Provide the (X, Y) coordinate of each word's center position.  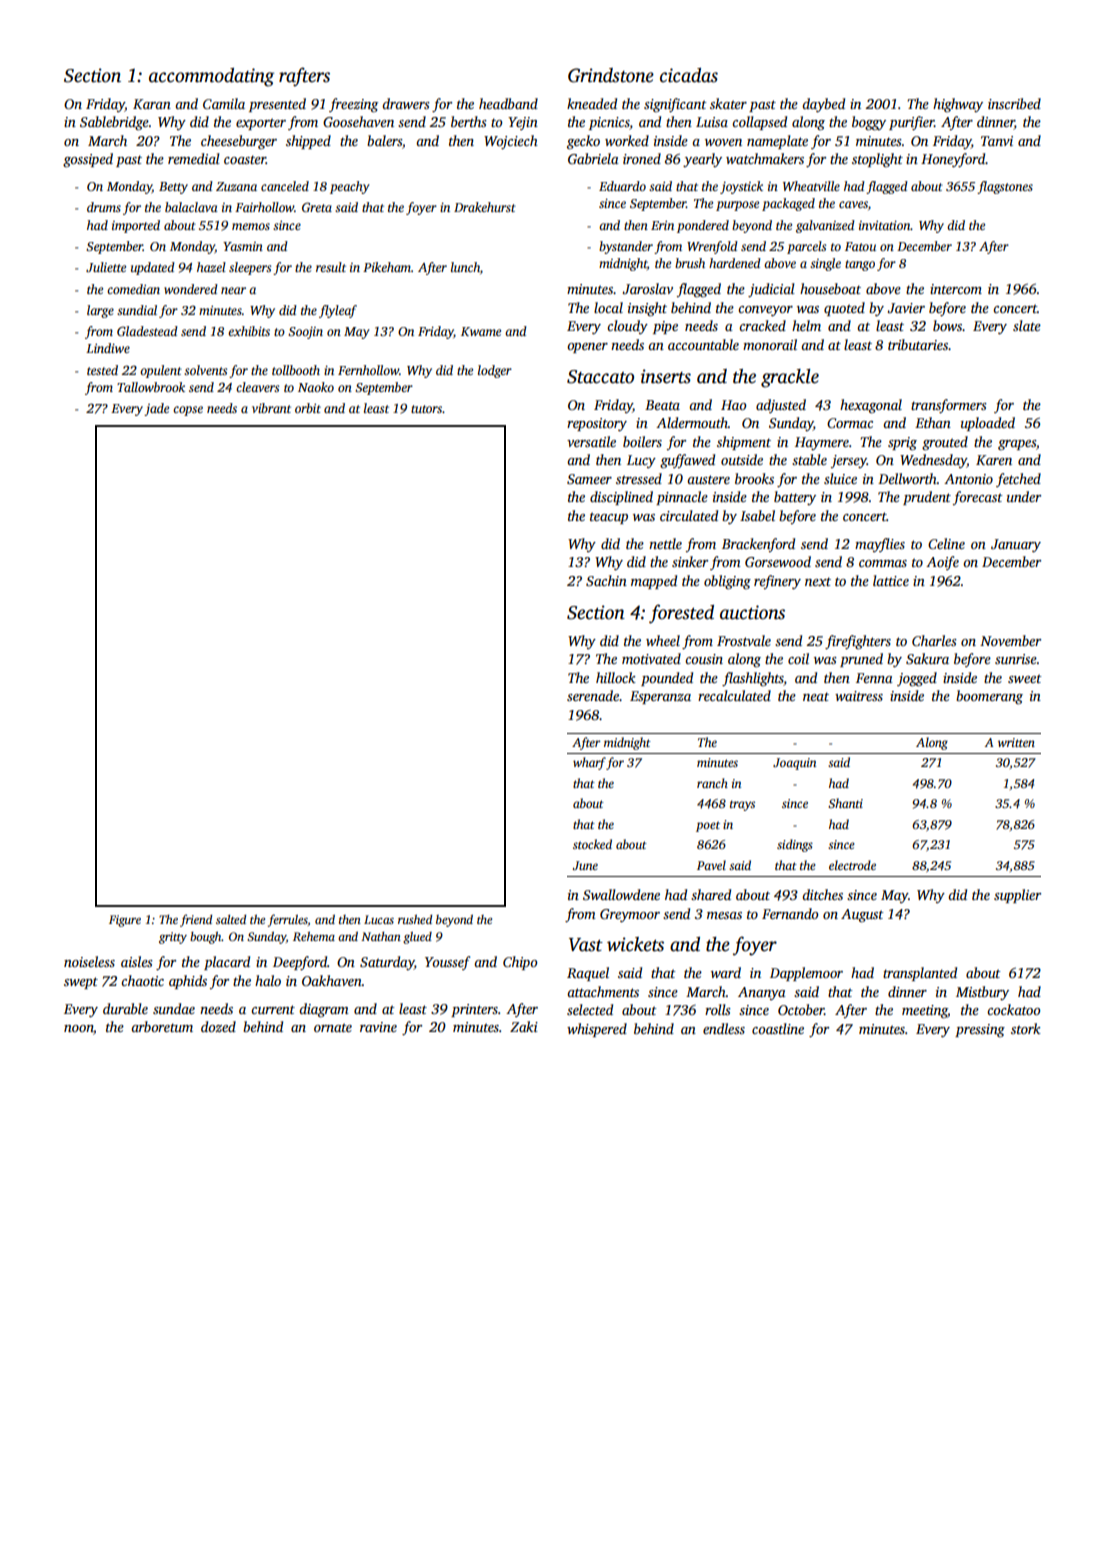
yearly (702, 160)
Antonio (968, 479)
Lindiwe (108, 348)
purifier (911, 123)
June (585, 865)
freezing (353, 105)
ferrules (288, 920)
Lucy (641, 461)
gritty (173, 938)
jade (156, 409)
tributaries (918, 344)
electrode (852, 865)
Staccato (600, 377)
